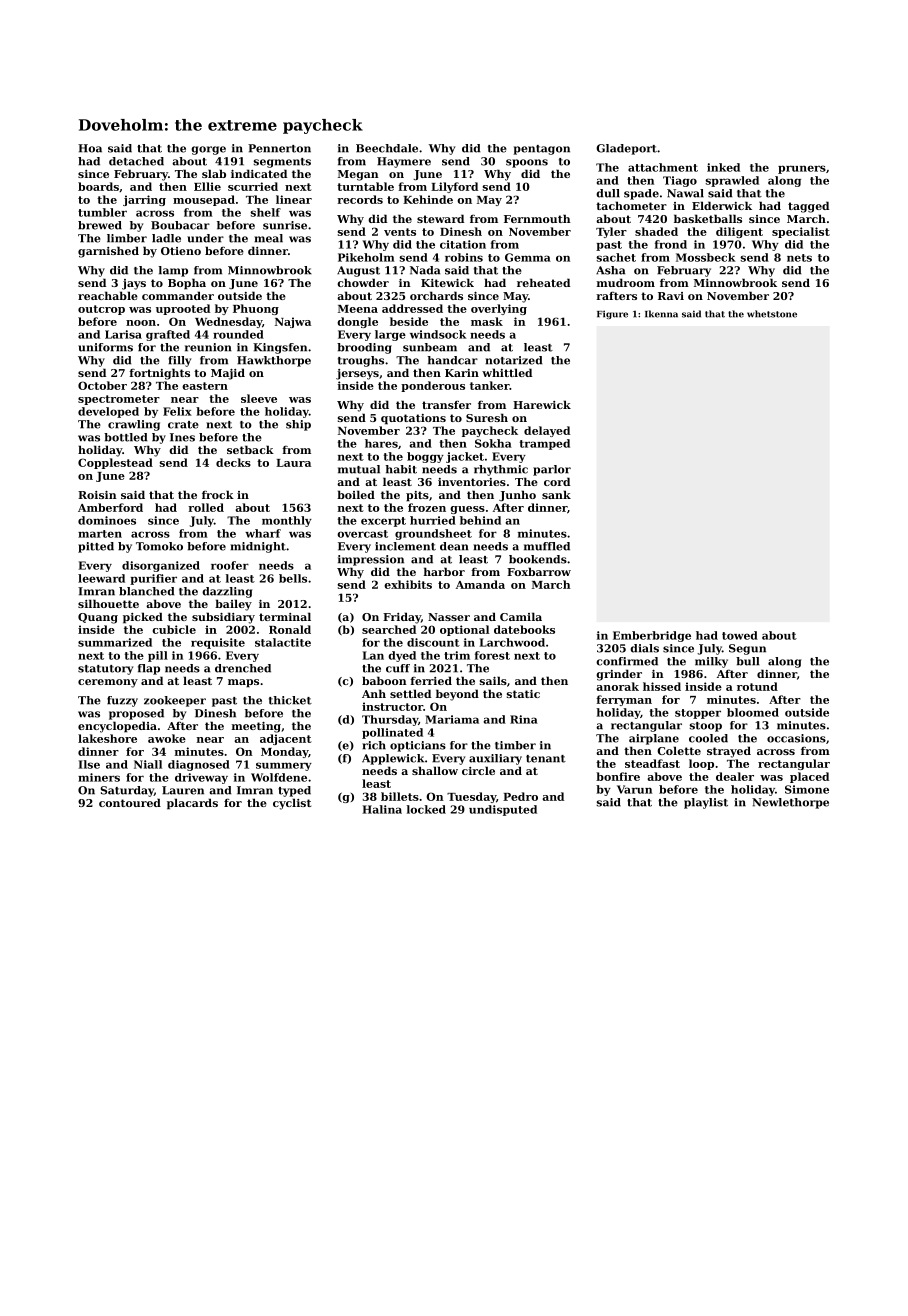  I want to click on guess, so click(467, 510).
